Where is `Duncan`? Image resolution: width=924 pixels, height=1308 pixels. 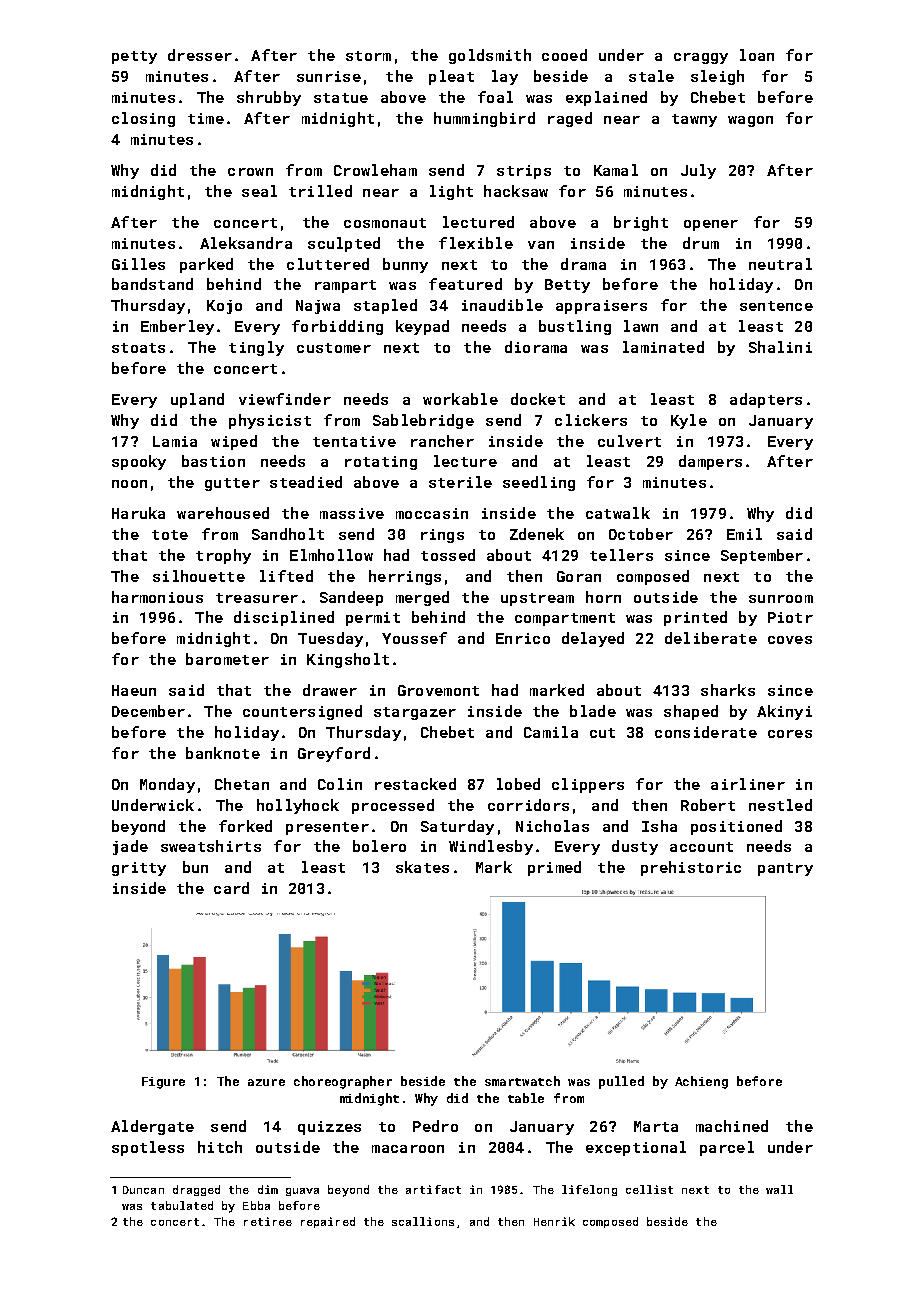 Duncan is located at coordinates (143, 1190).
